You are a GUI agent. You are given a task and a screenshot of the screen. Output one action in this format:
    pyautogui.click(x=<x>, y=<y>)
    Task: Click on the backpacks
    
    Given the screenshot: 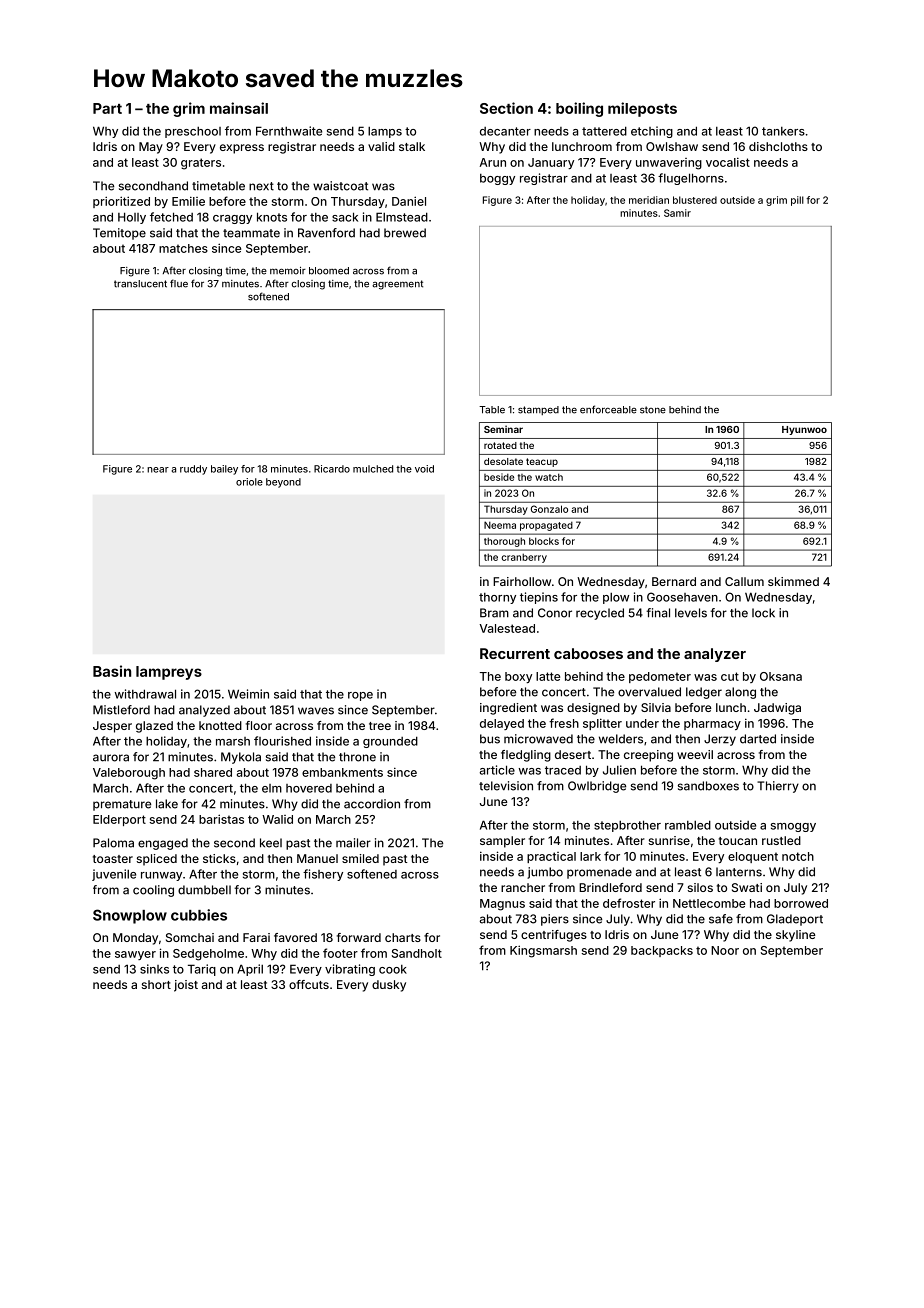 What is the action you would take?
    pyautogui.click(x=662, y=951)
